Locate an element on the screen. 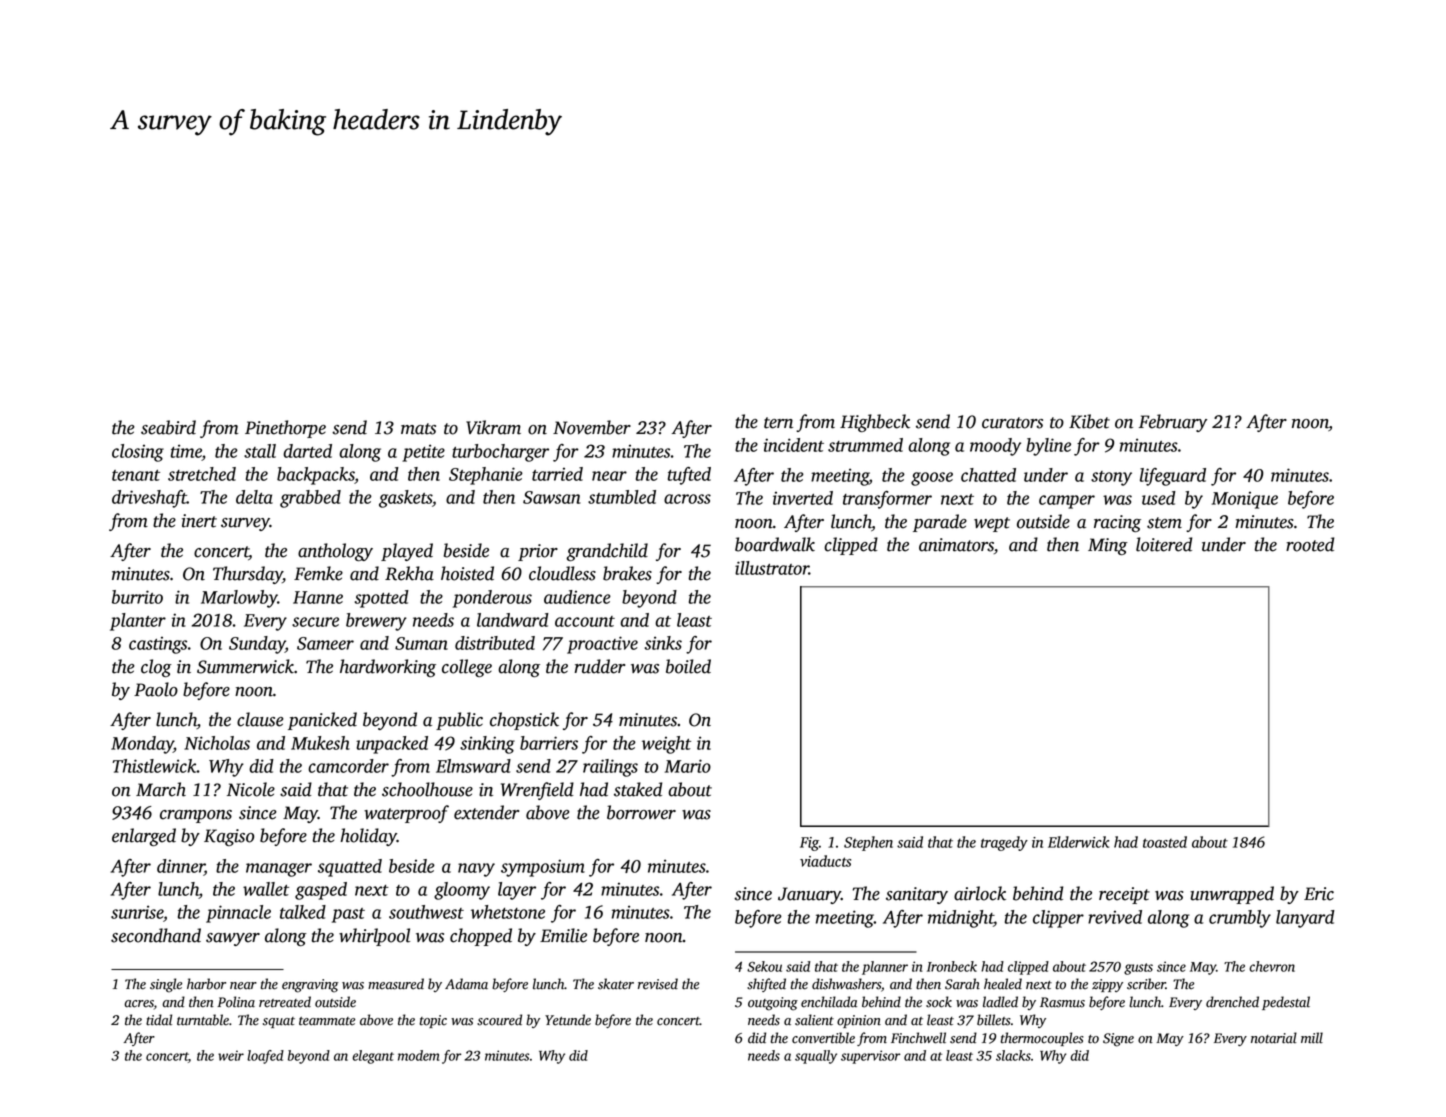 The width and height of the screenshot is (1446, 1117). clipper is located at coordinates (1058, 919).
